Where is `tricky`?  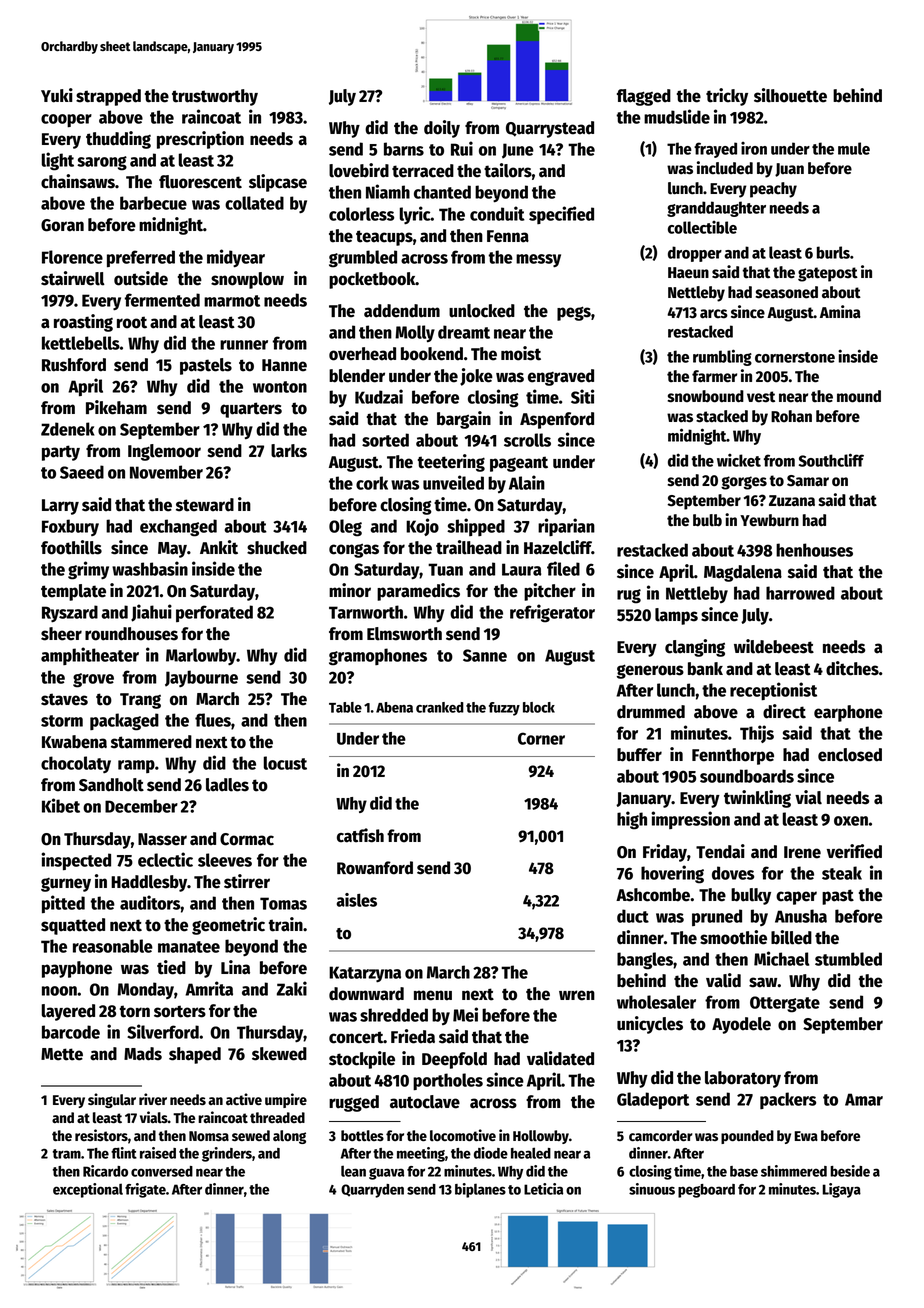 tricky is located at coordinates (727, 97).
